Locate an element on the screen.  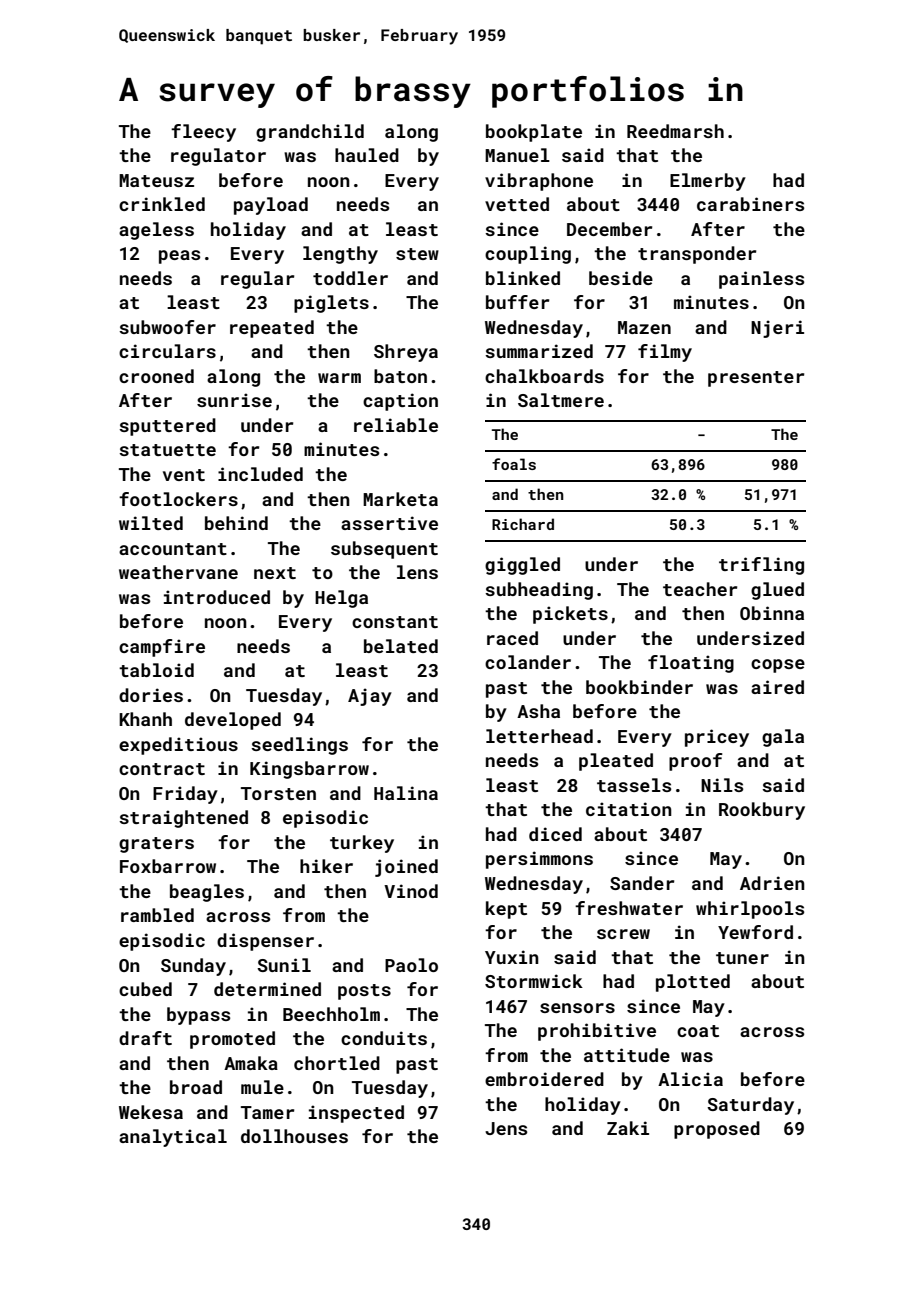
caption is located at coordinates (400, 402).
